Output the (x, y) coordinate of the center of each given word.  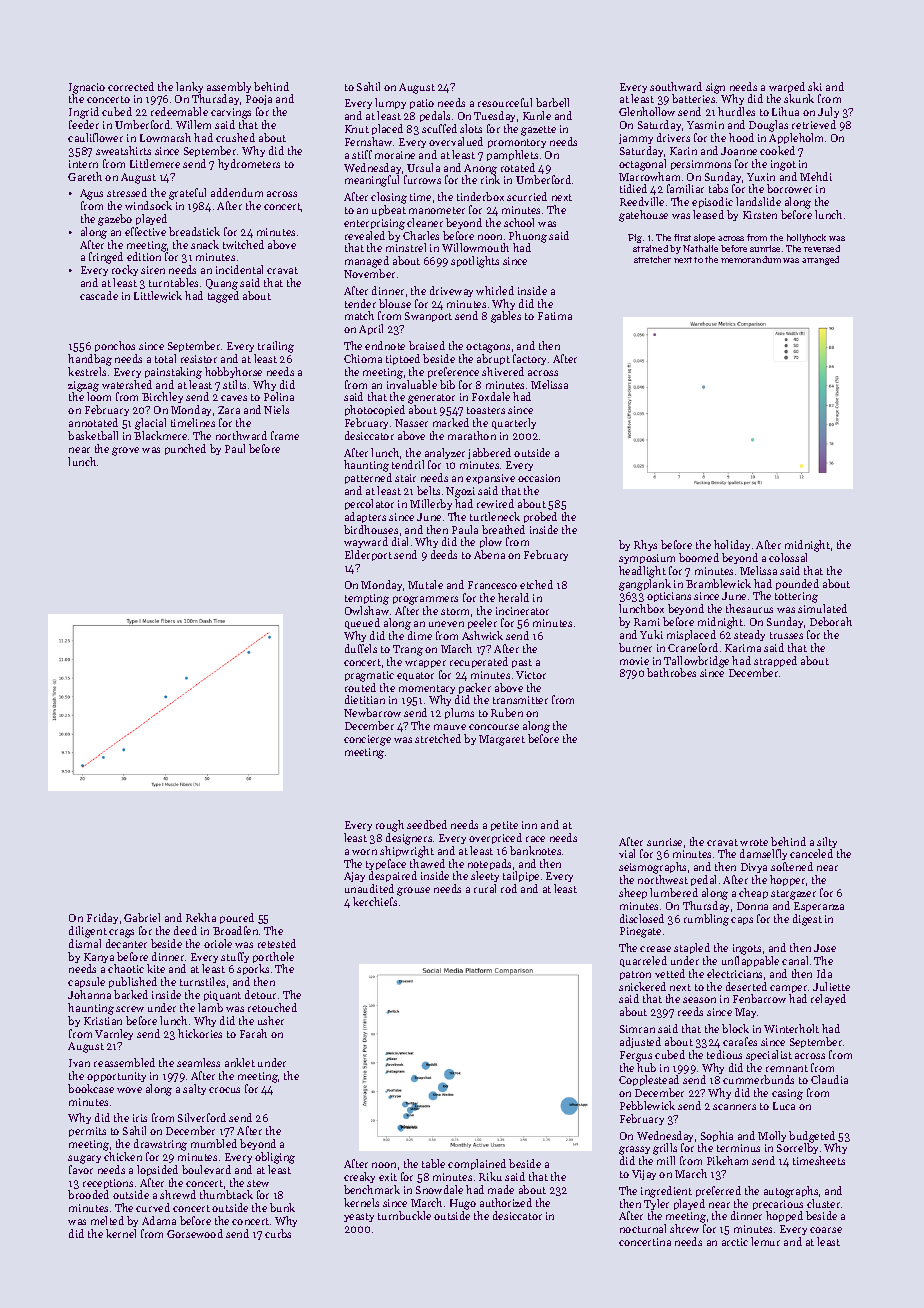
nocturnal (643, 1228)
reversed (822, 248)
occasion (539, 478)
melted (107, 1220)
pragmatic (369, 676)
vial (627, 853)
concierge (367, 740)
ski (815, 86)
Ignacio (87, 89)
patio (422, 104)
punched (185, 449)
